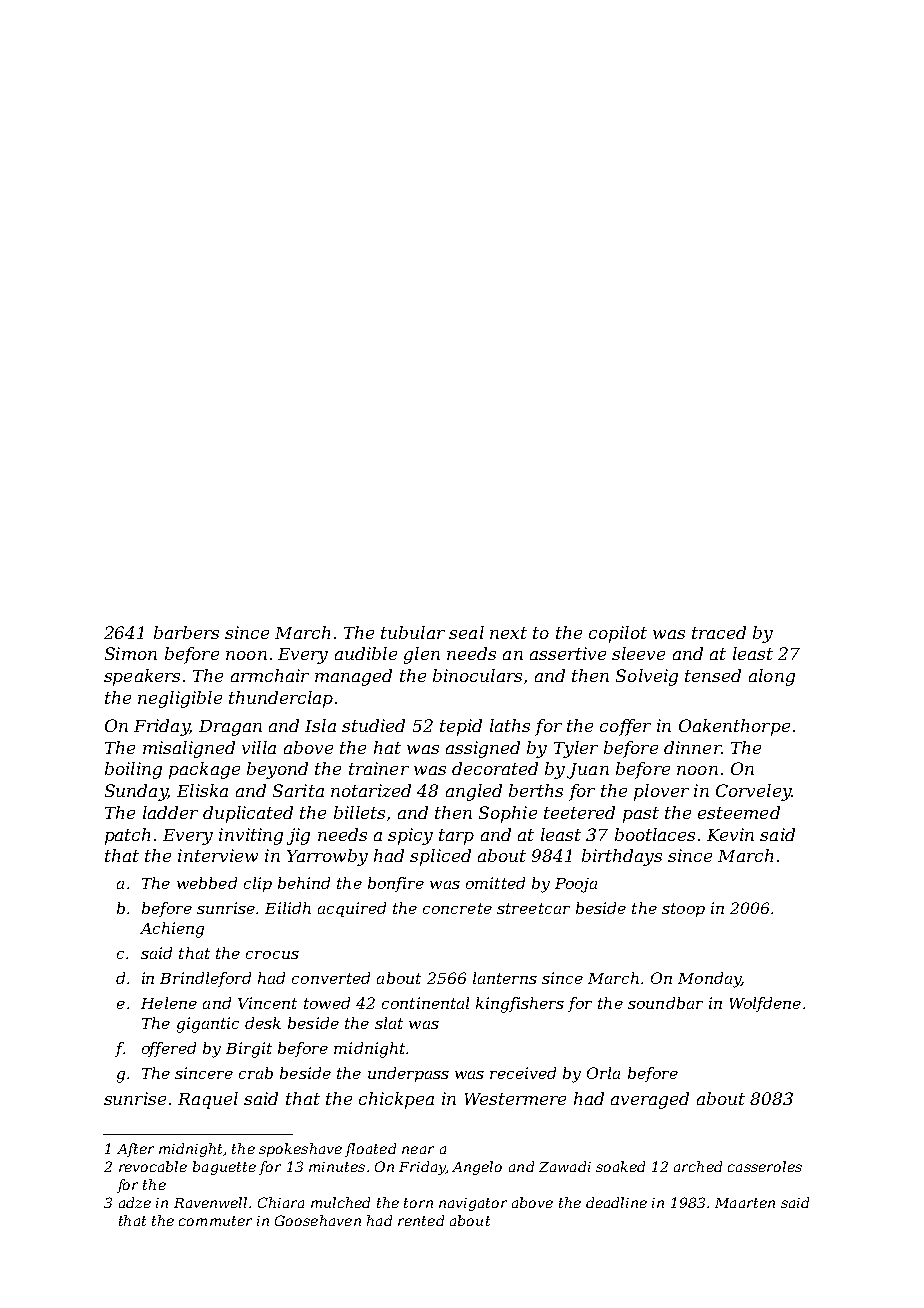 The width and height of the document is (924, 1308). I want to click on negligible, so click(180, 699).
